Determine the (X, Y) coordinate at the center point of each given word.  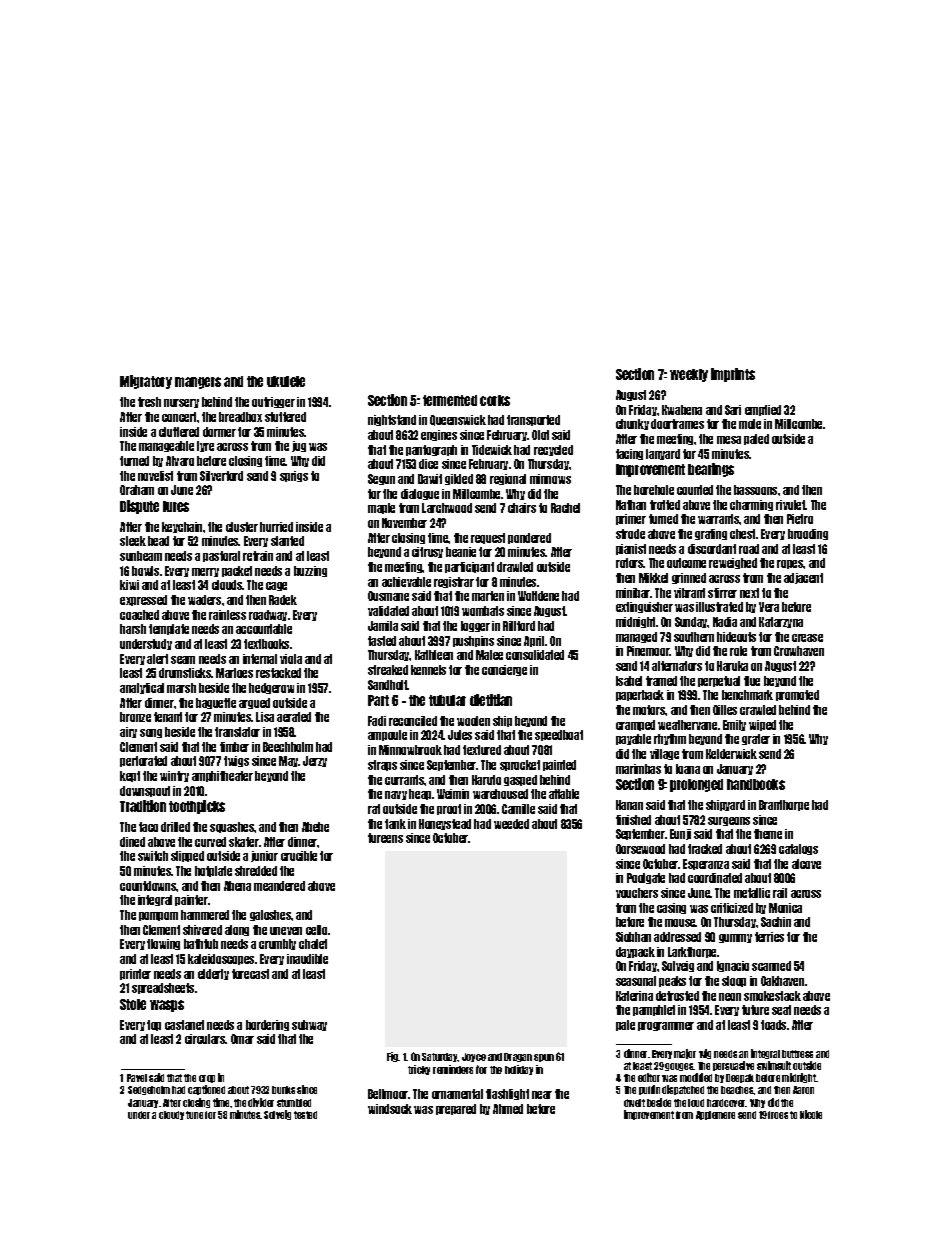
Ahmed (508, 1109)
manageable (166, 446)
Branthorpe (784, 805)
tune (194, 1115)
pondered (529, 538)
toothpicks (197, 807)
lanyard (663, 454)
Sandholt (388, 685)
